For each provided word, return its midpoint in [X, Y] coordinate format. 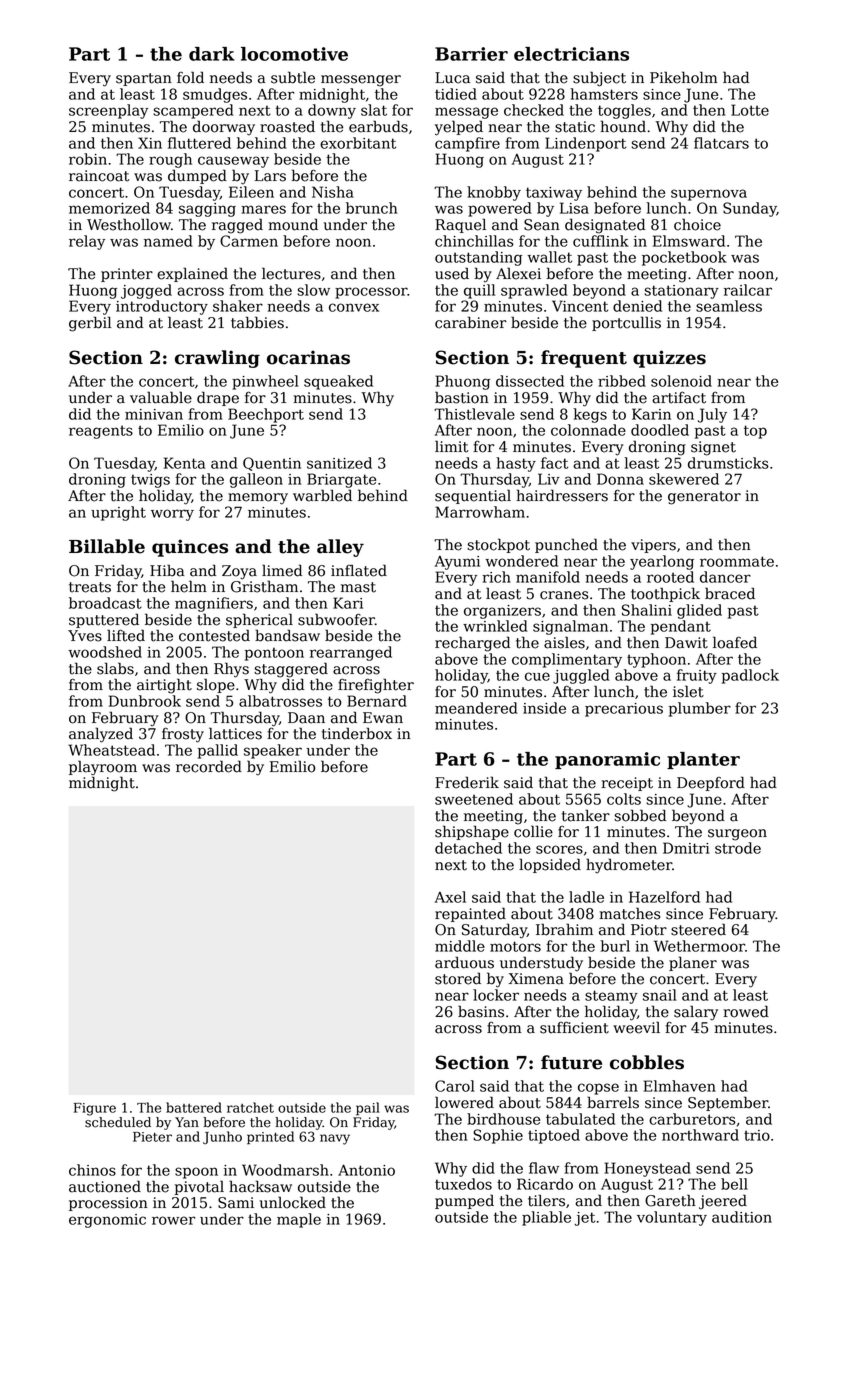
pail [368, 1109]
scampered [193, 111]
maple [299, 1220]
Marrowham [480, 512]
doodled [660, 430]
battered [194, 1107]
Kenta [184, 463]
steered [698, 929]
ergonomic [107, 1221]
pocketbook [684, 258]
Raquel [460, 225]
